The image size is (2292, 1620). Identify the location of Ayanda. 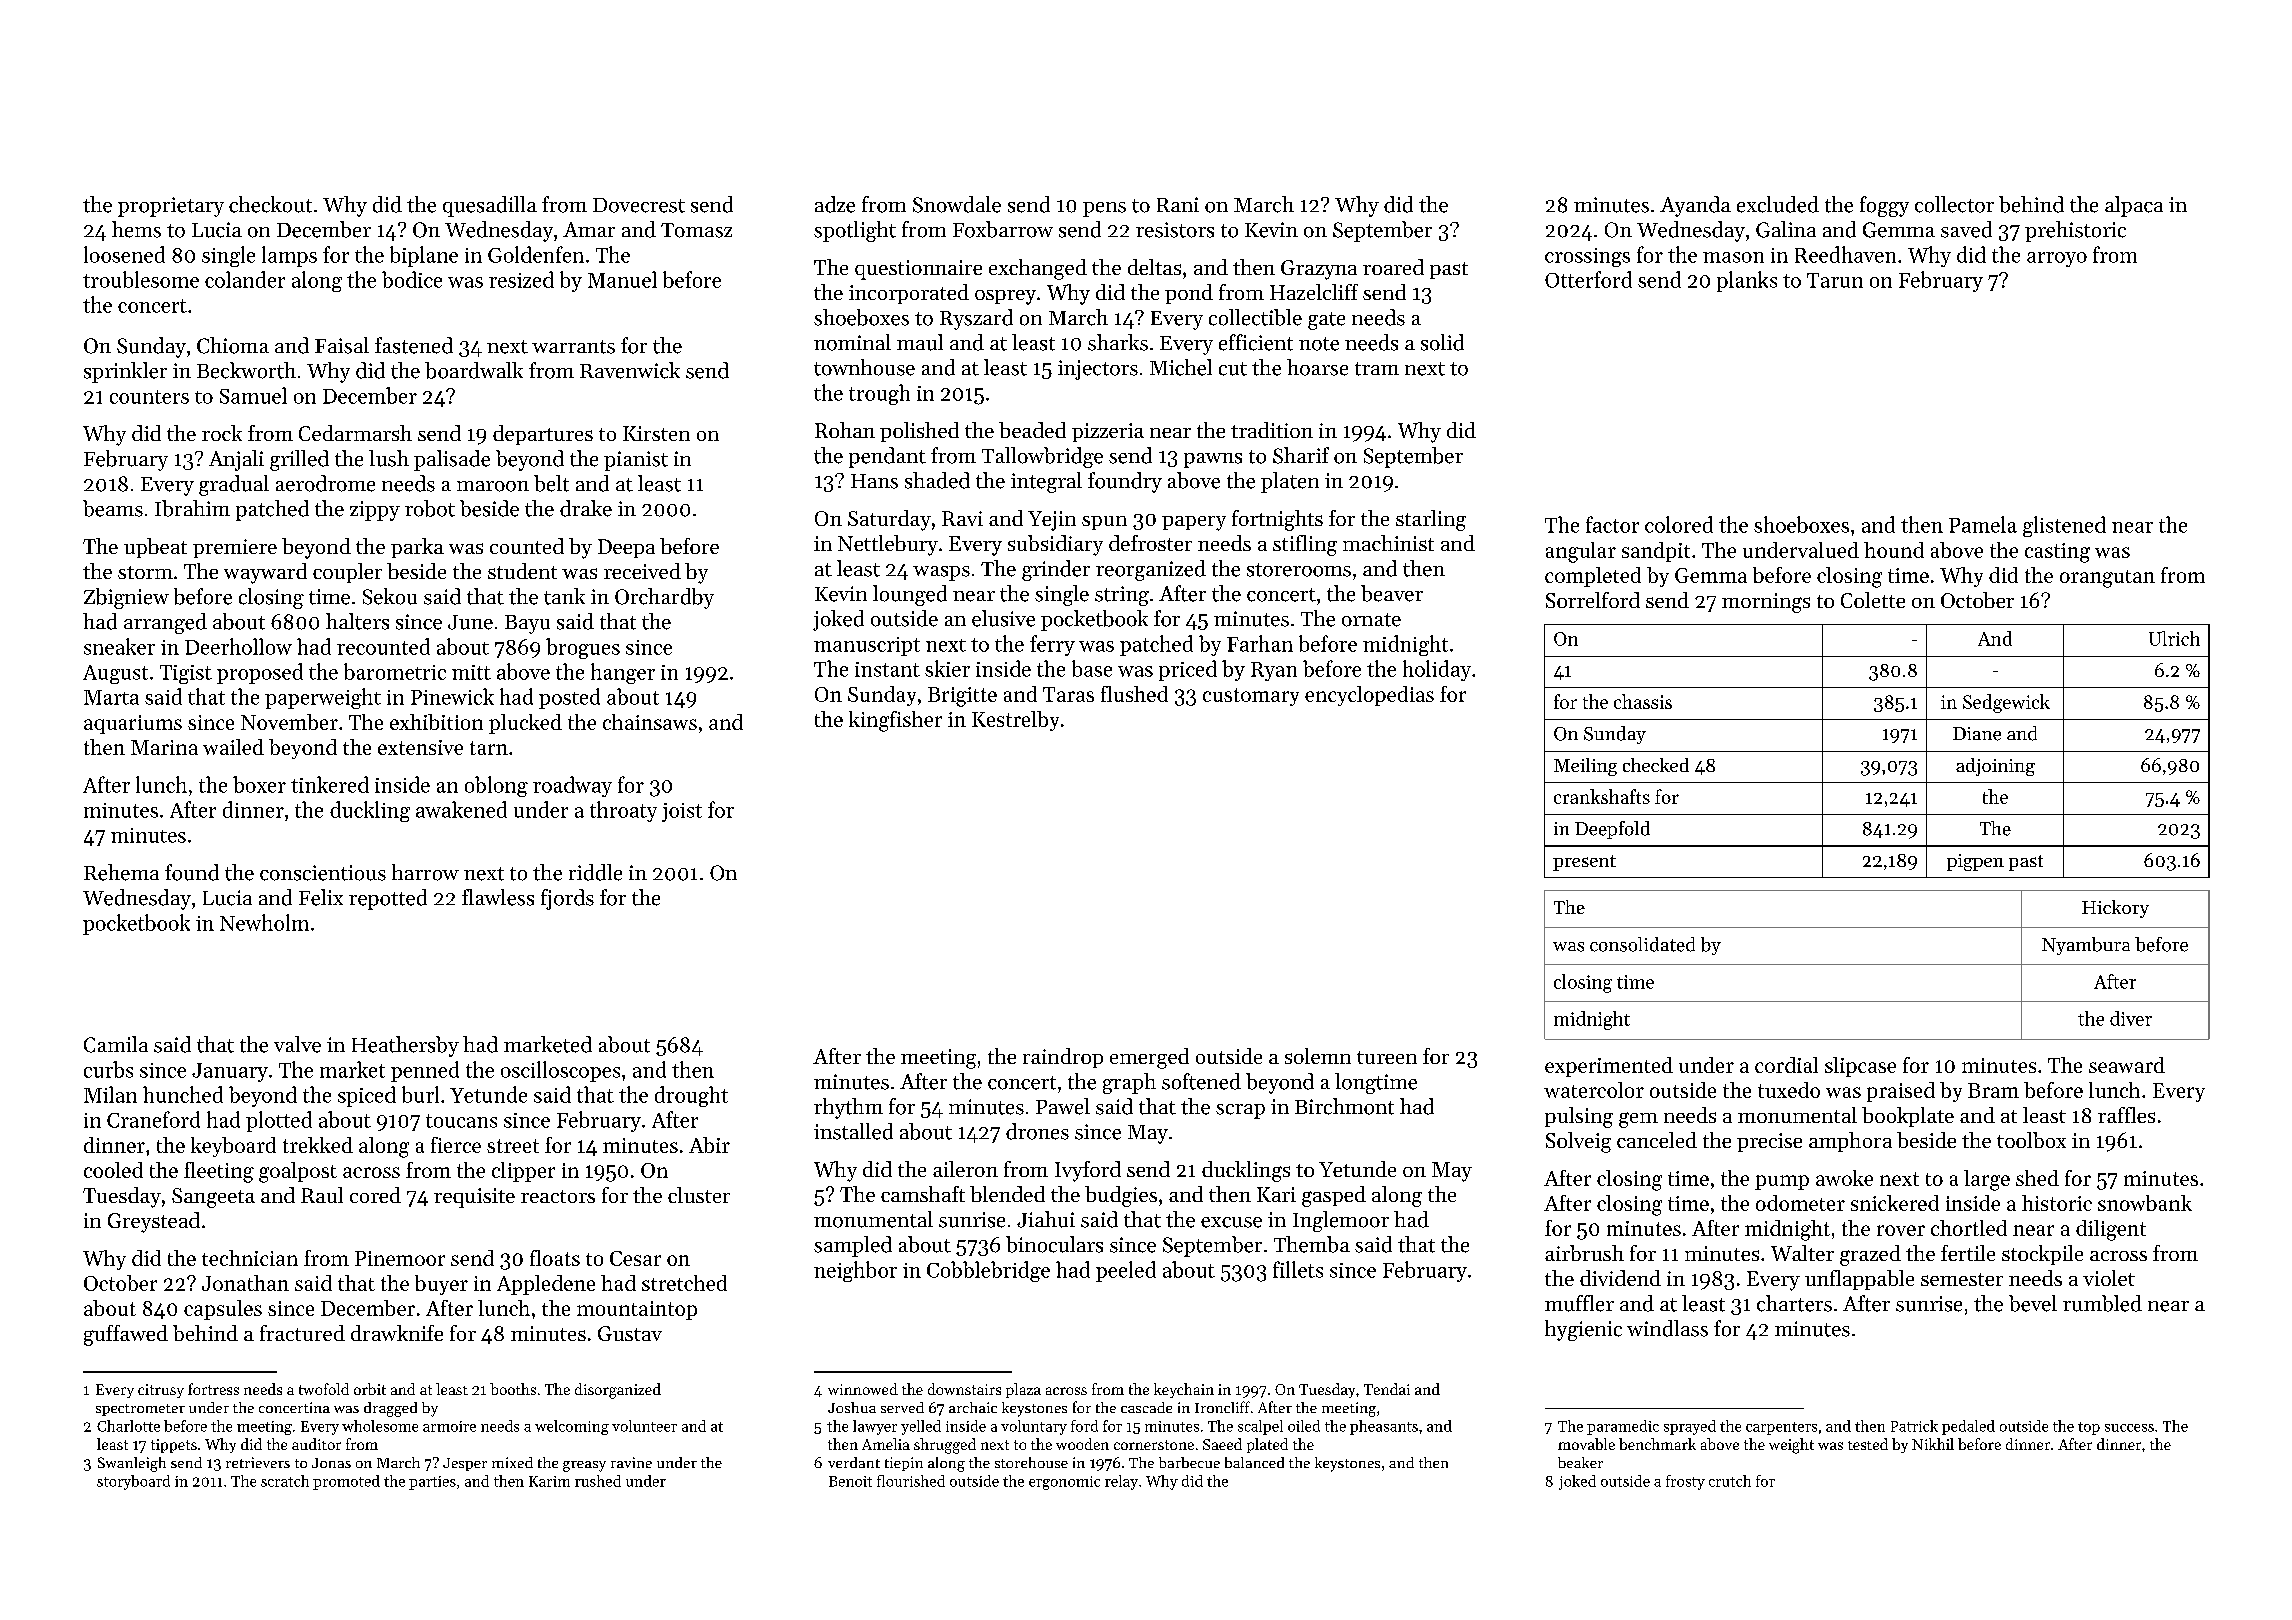
(1695, 206).
